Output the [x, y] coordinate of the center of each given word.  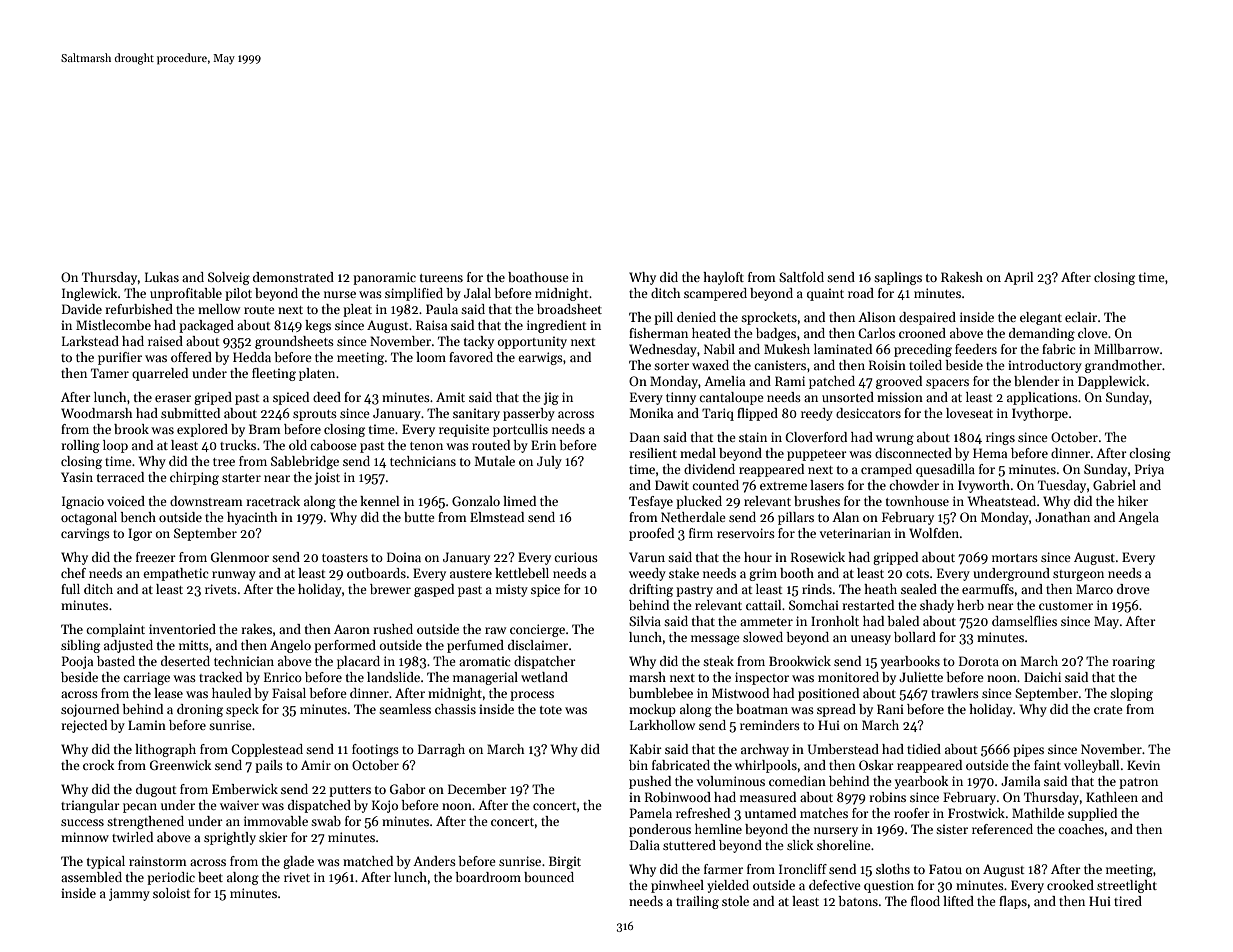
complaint [115, 630]
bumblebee [661, 693]
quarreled [160, 374]
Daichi [1042, 677]
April [1018, 278]
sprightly [230, 838]
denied [696, 317]
